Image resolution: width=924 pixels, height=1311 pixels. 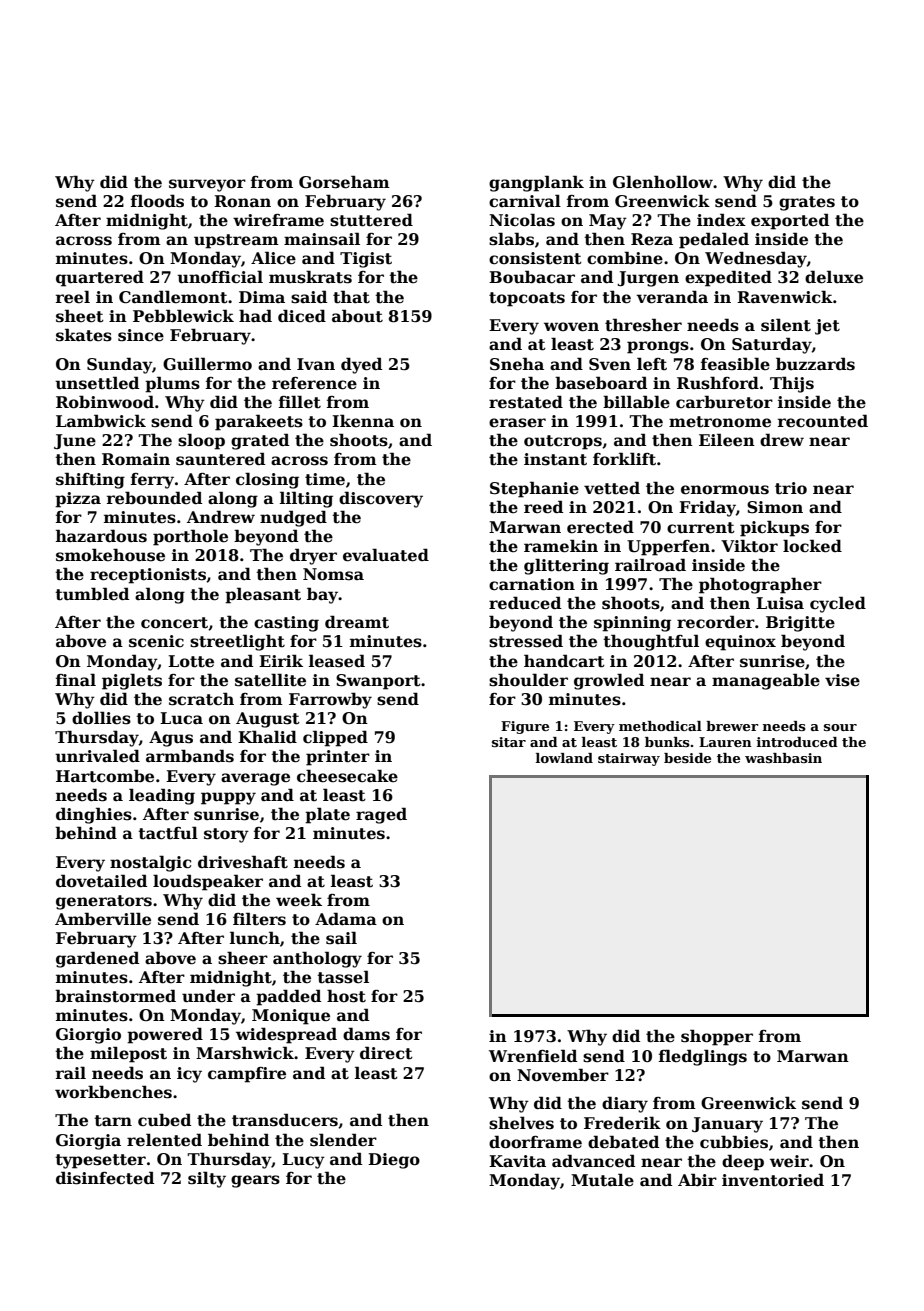 What do you see at coordinates (532, 277) in the screenshot?
I see `Boubacar` at bounding box center [532, 277].
